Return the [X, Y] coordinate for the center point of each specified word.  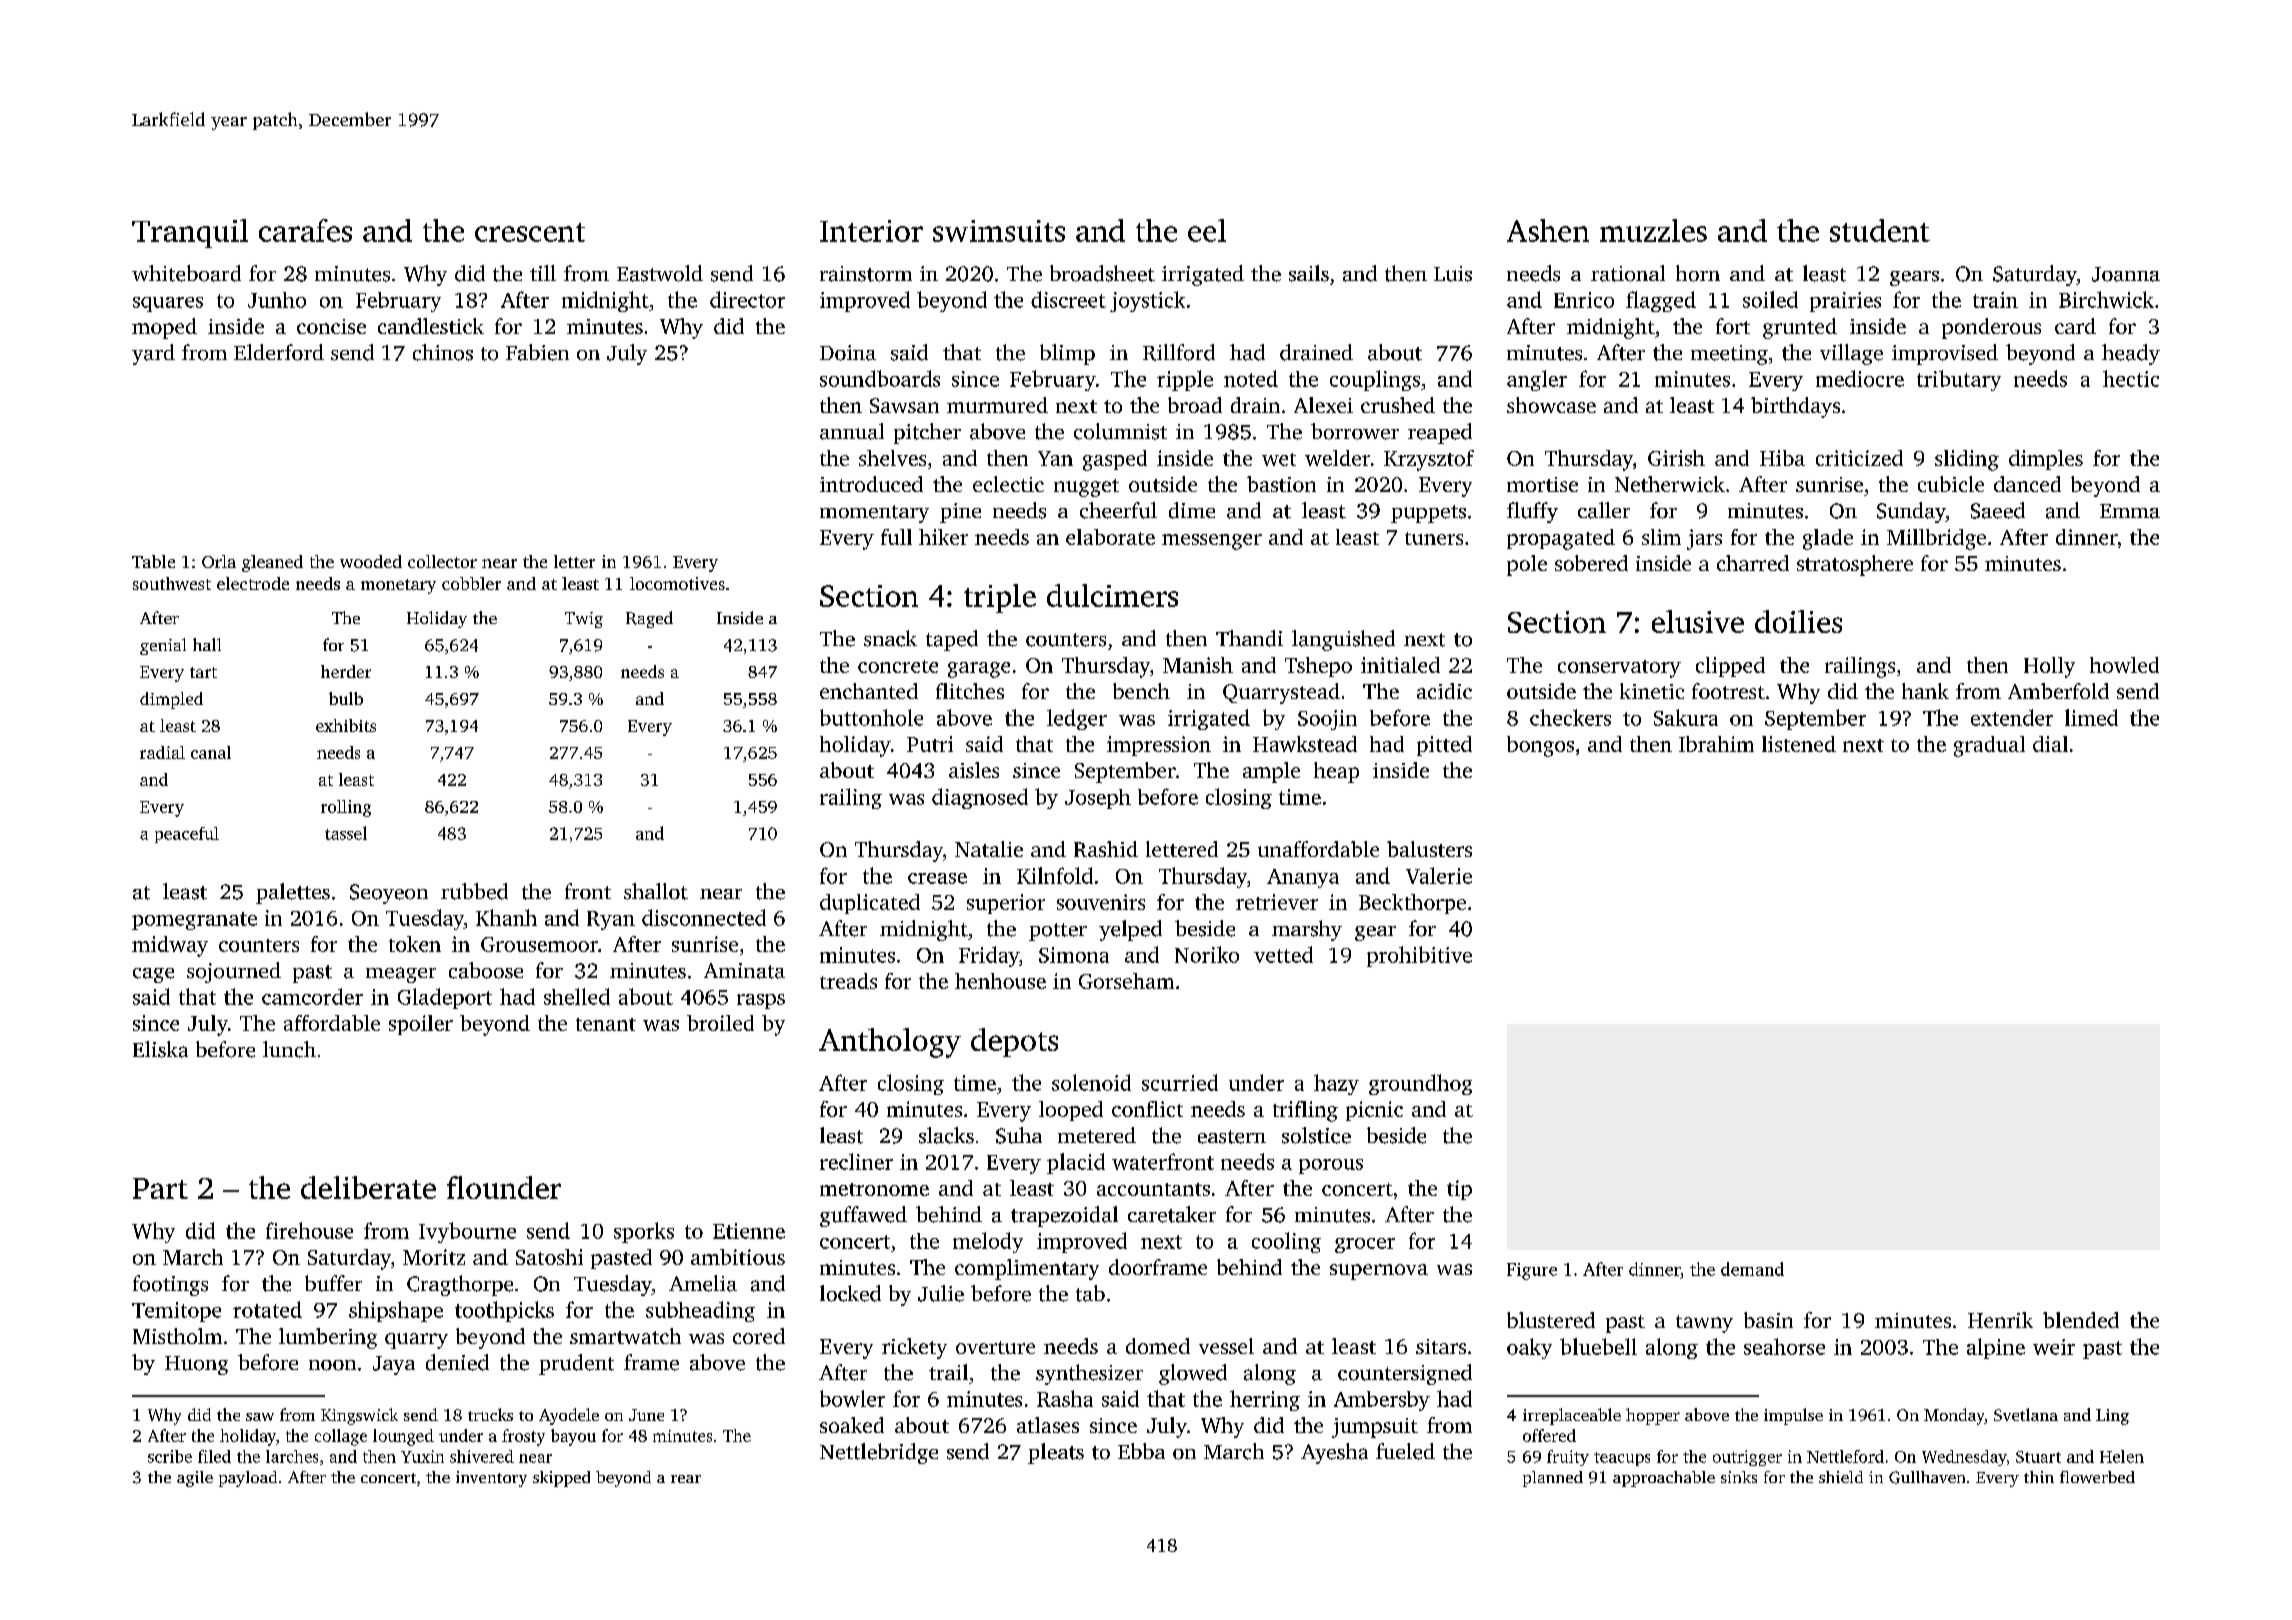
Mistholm [177, 1336]
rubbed [474, 891]
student [1880, 230]
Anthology [890, 1043]
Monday [1954, 1416]
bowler [852, 1398]
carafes [305, 230]
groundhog [1420, 1084]
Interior [871, 231]
